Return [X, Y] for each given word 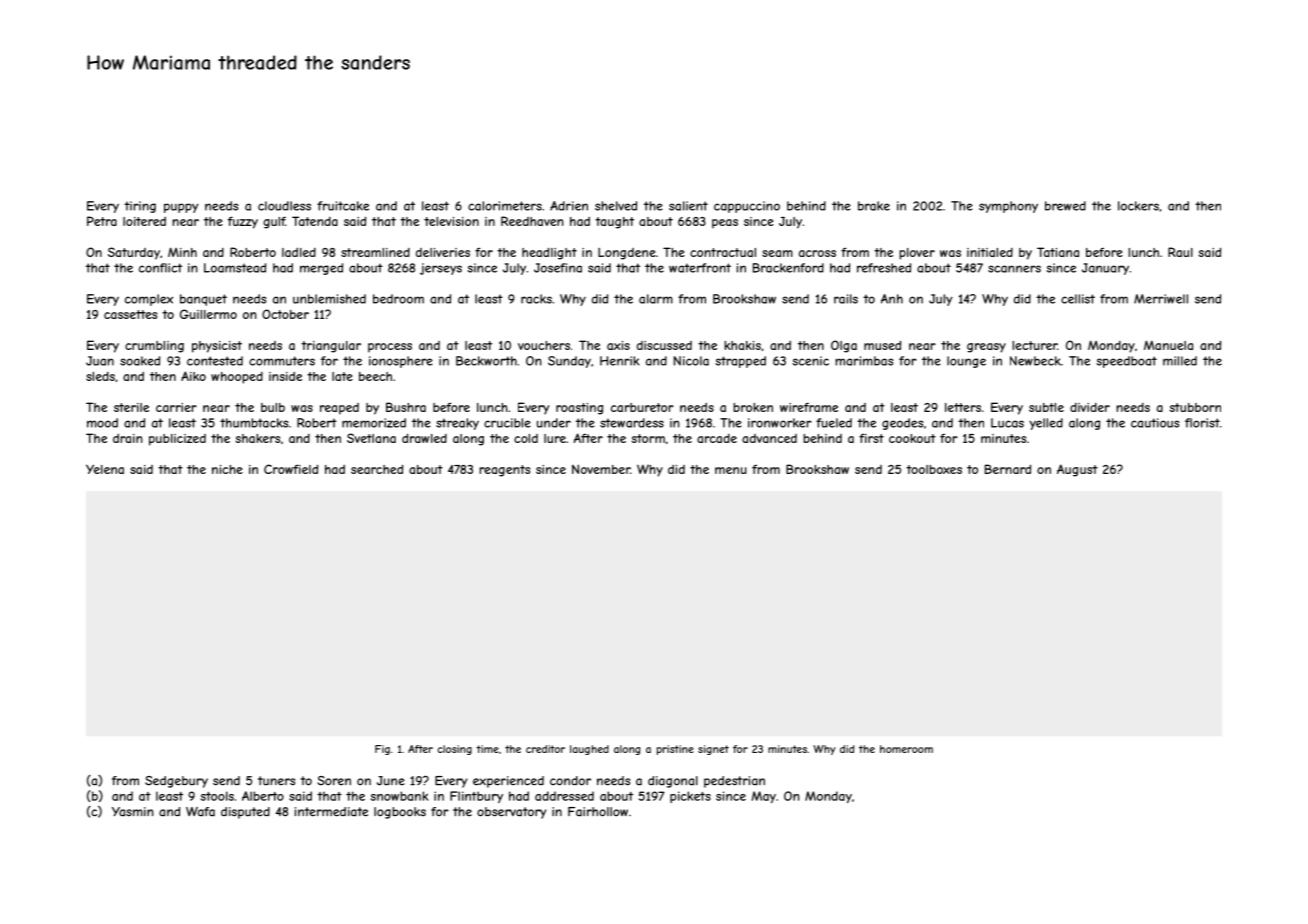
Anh [892, 299]
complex [149, 300]
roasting [579, 409]
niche [227, 469]
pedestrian [734, 782]
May [764, 797]
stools [217, 796]
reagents [504, 471]
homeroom [906, 749]
